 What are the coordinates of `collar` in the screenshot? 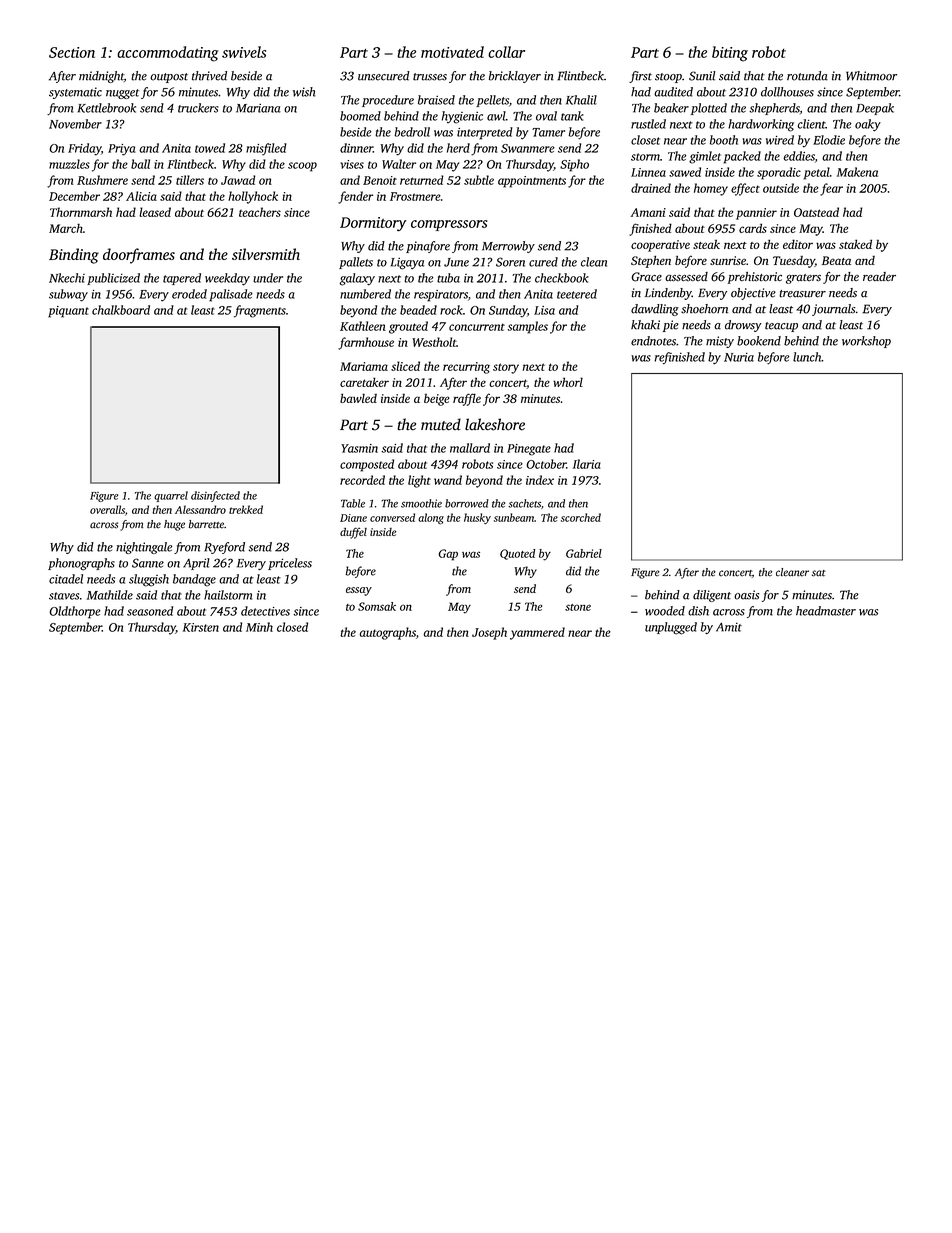 It's located at (506, 52).
